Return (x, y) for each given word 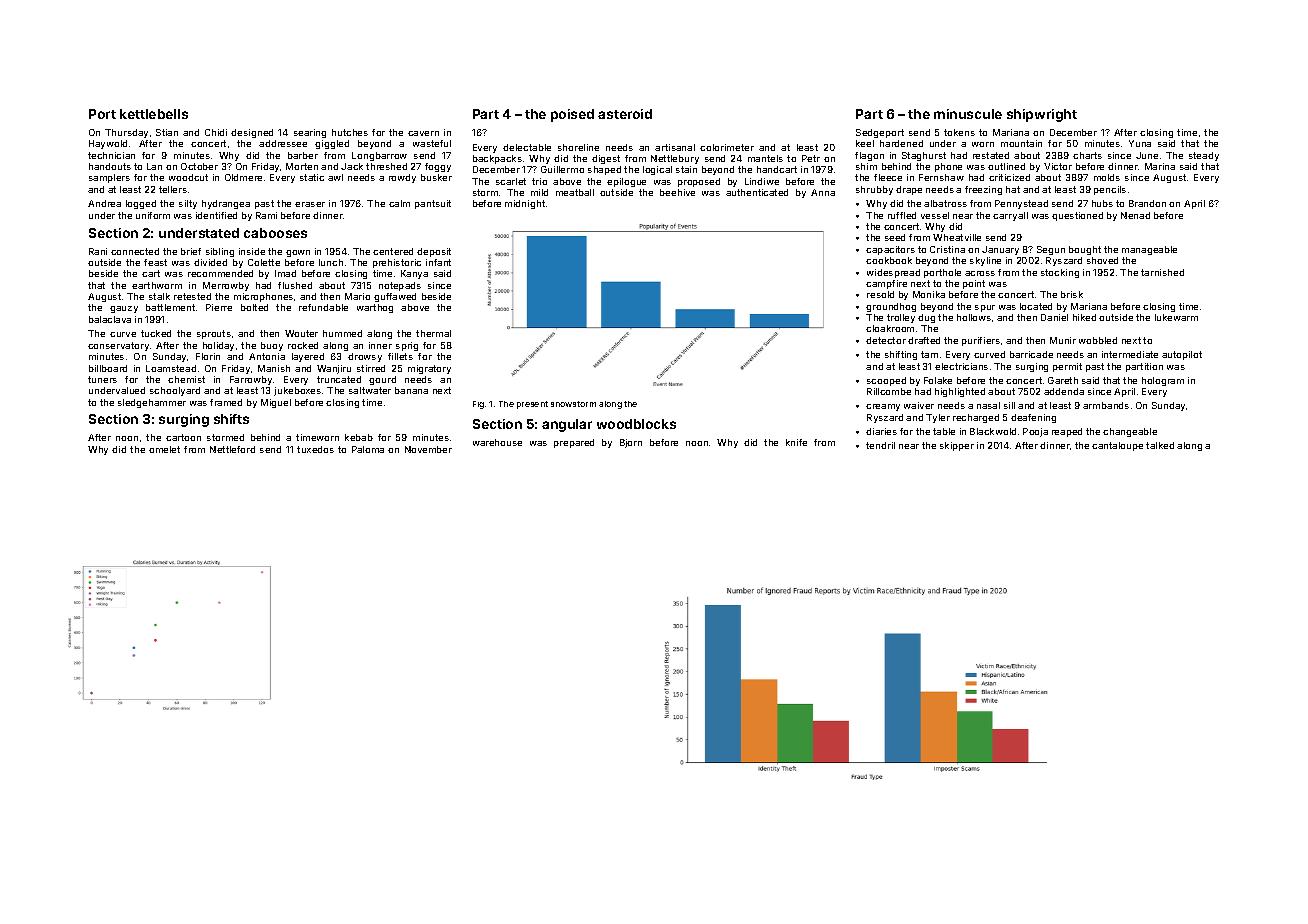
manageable (1149, 250)
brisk (1072, 294)
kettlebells (154, 114)
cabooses (275, 233)
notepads (400, 286)
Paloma (368, 449)
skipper (957, 446)
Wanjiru (334, 369)
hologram (1163, 381)
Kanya (414, 274)
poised (572, 115)
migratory (429, 369)
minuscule (968, 114)
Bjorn (631, 443)
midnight (525, 204)
